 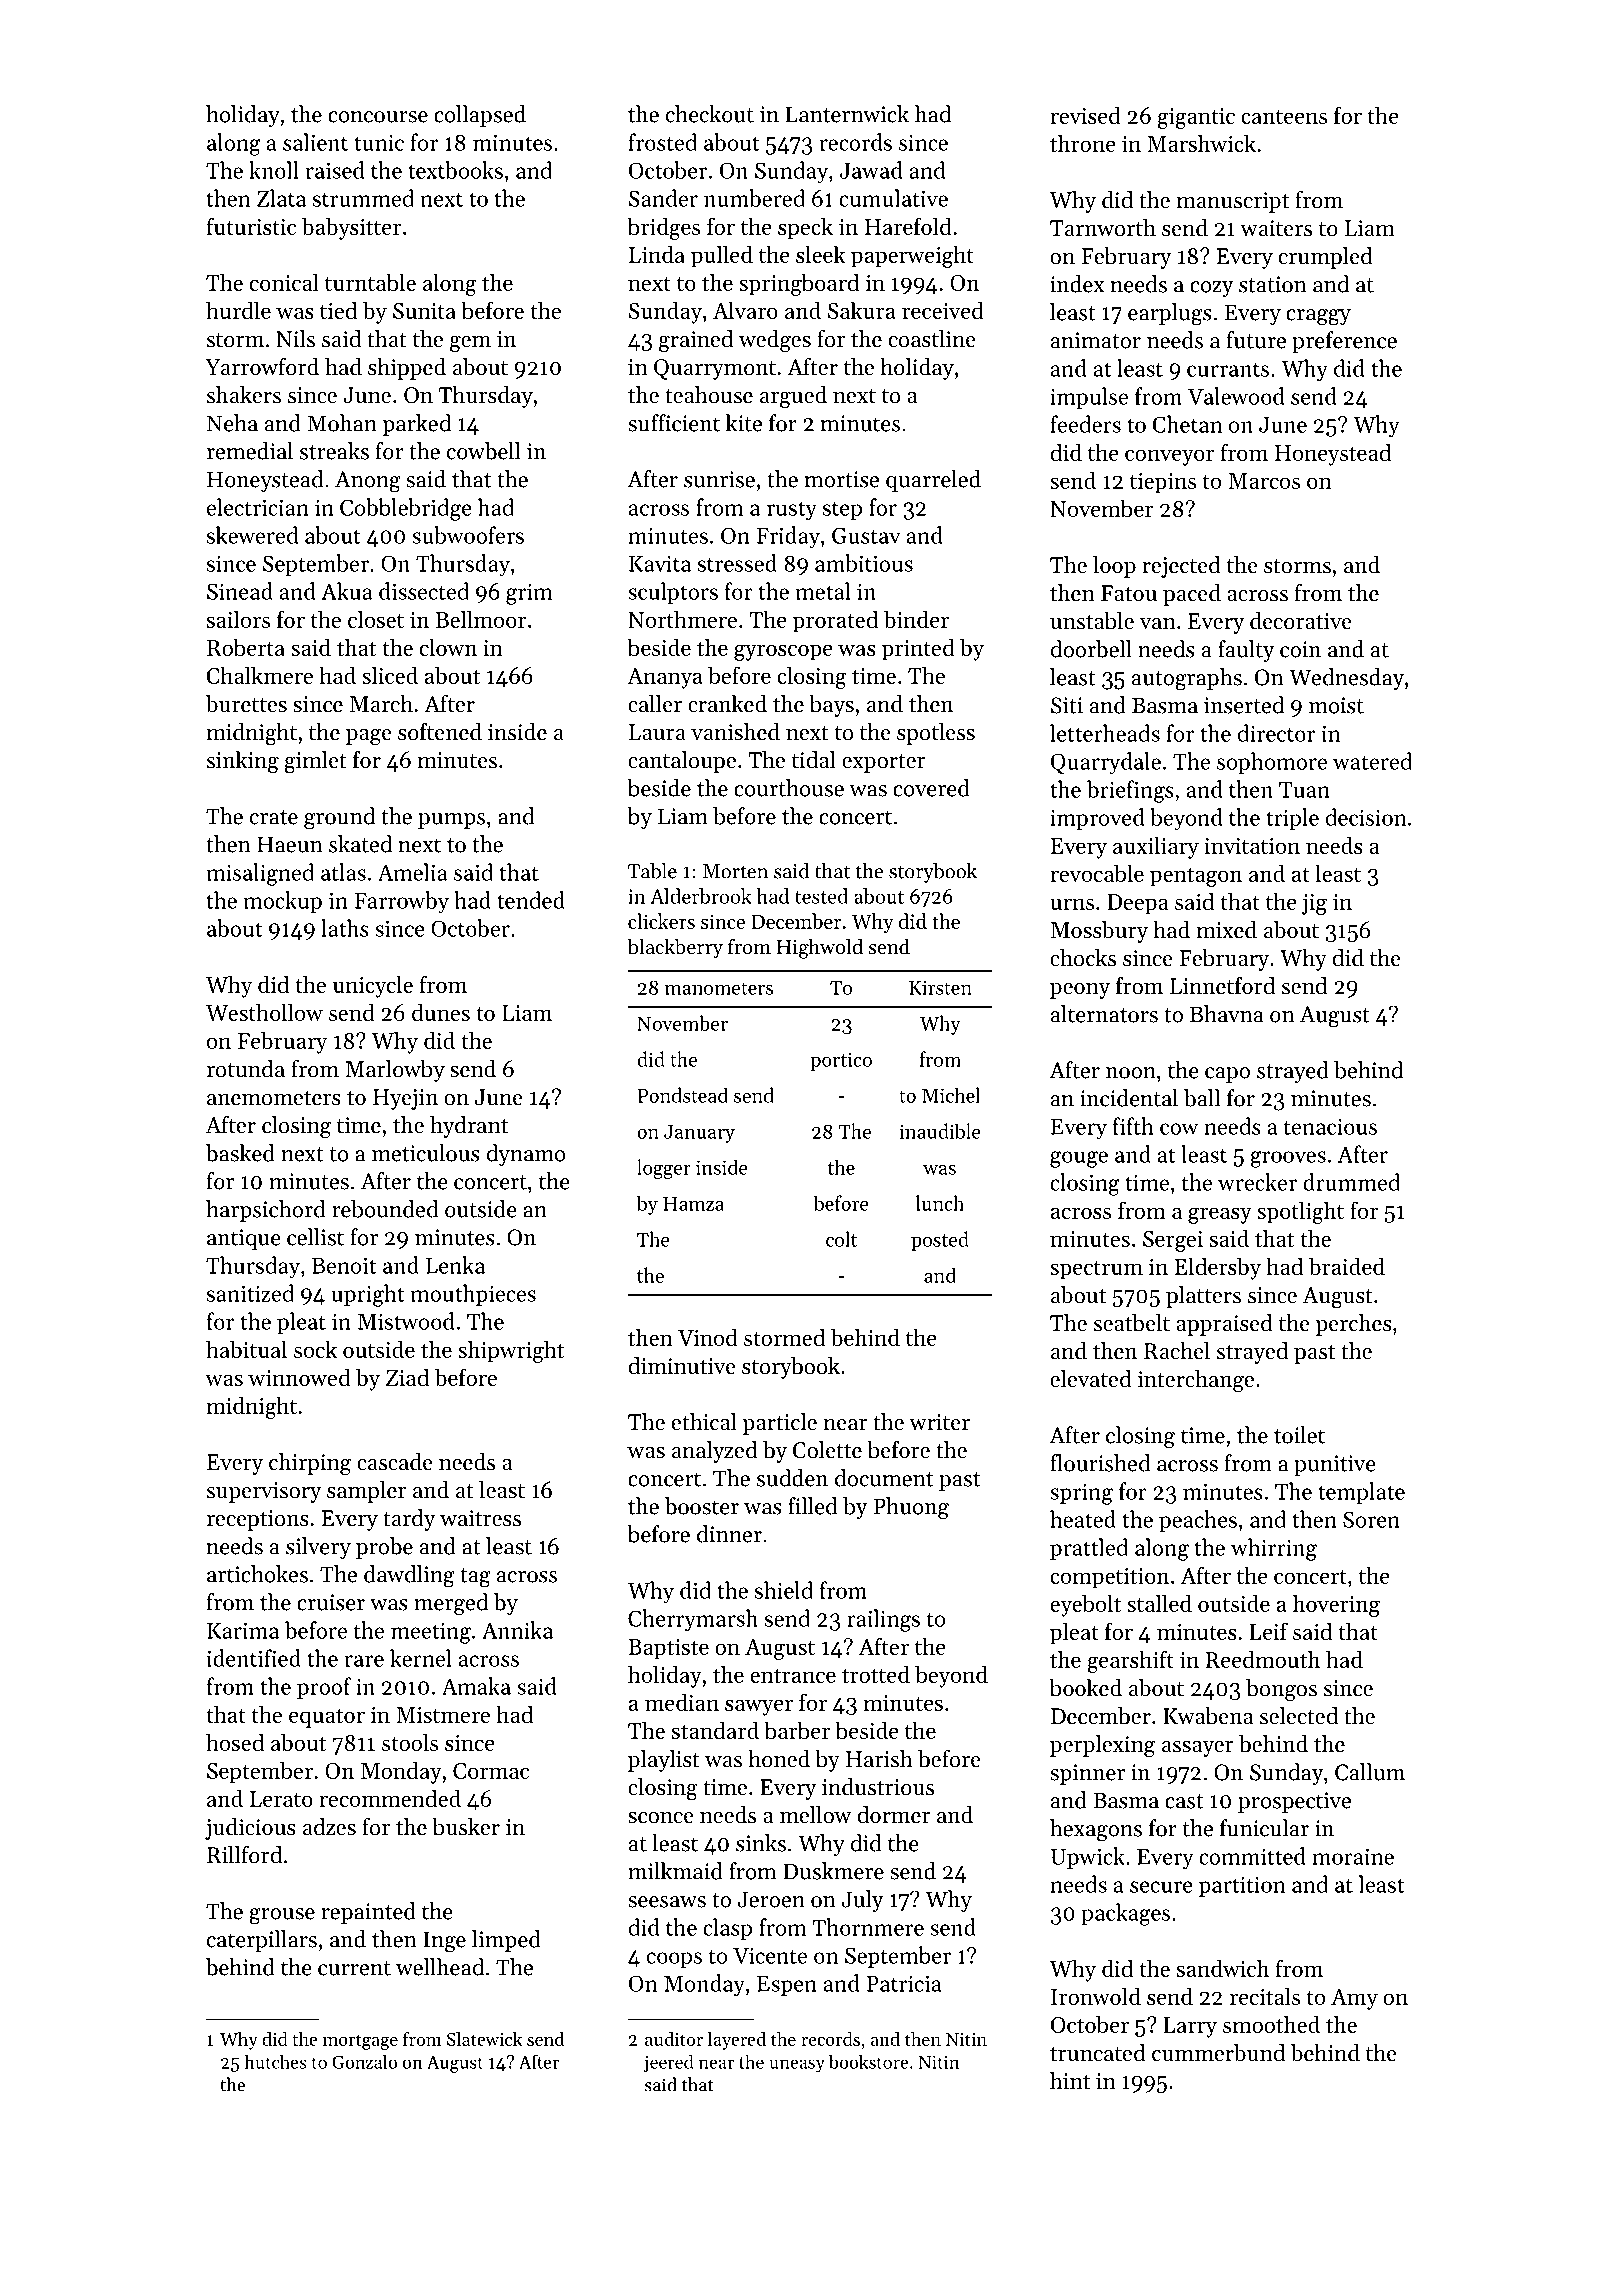 What do you see at coordinates (715, 369) in the image?
I see `Quarrymont` at bounding box center [715, 369].
